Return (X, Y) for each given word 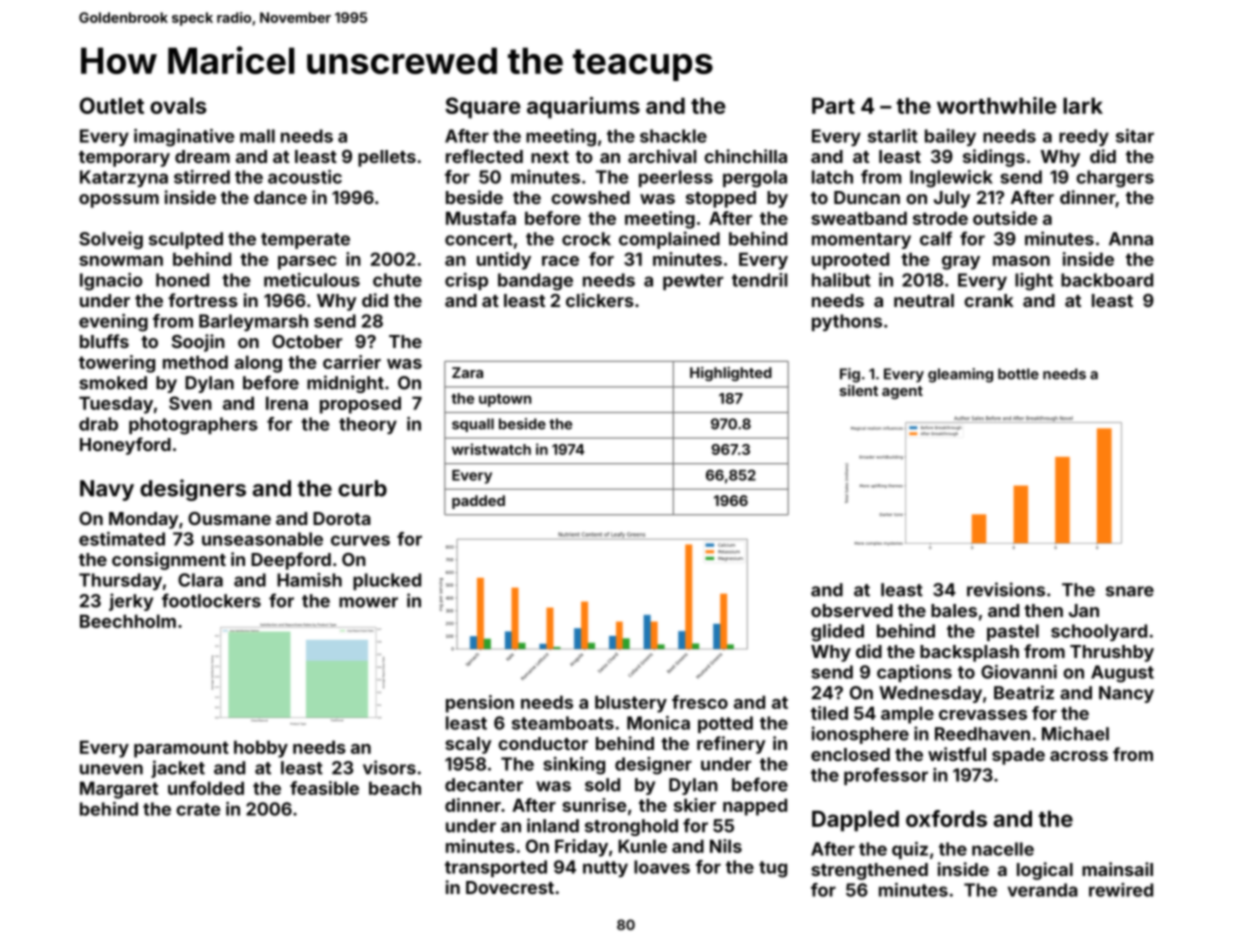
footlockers (211, 600)
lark (1083, 105)
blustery (631, 704)
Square (483, 107)
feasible (324, 788)
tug (773, 869)
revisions (1006, 589)
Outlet (112, 105)
